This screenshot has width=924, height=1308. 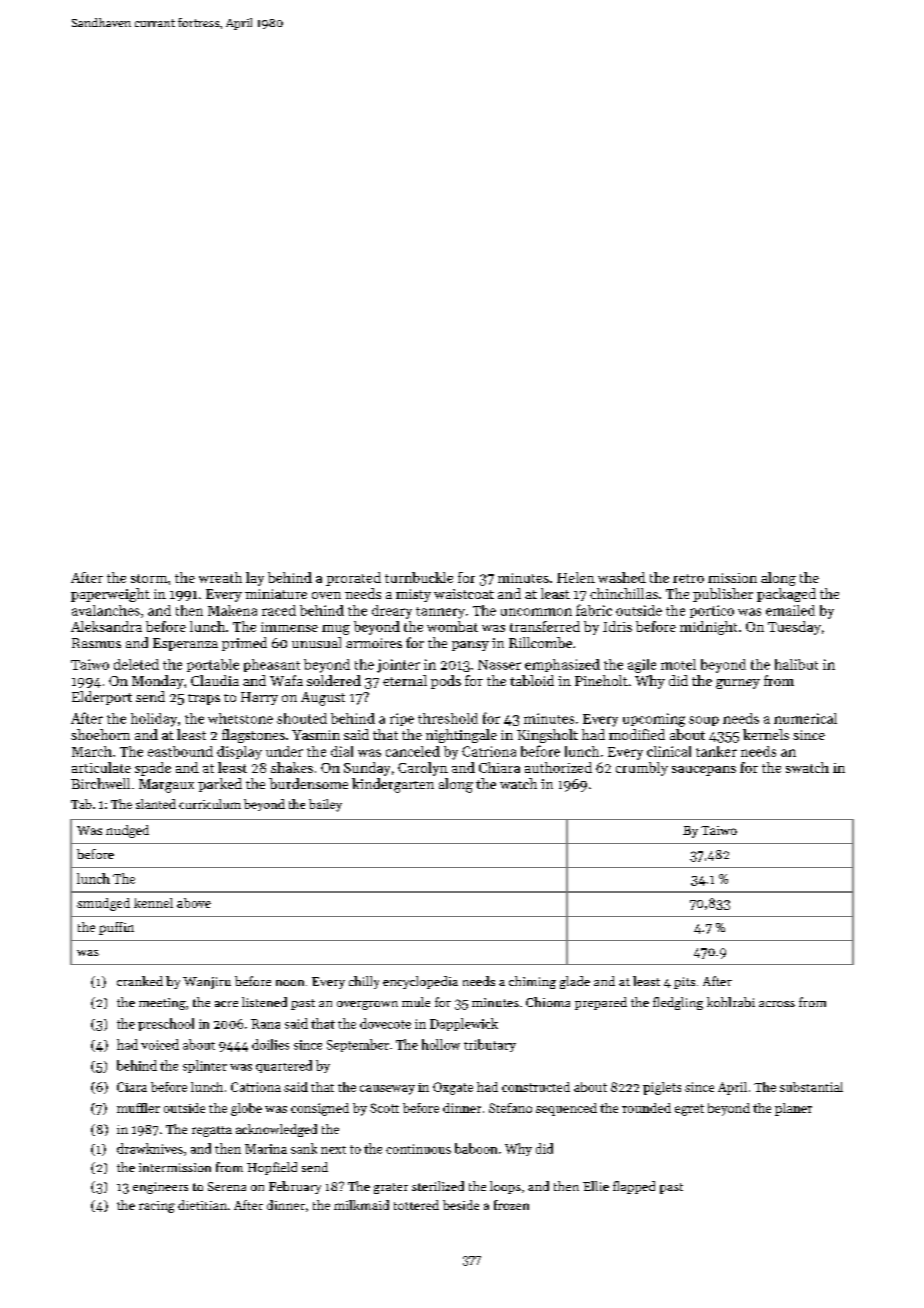 I want to click on doilies, so click(x=270, y=1044).
